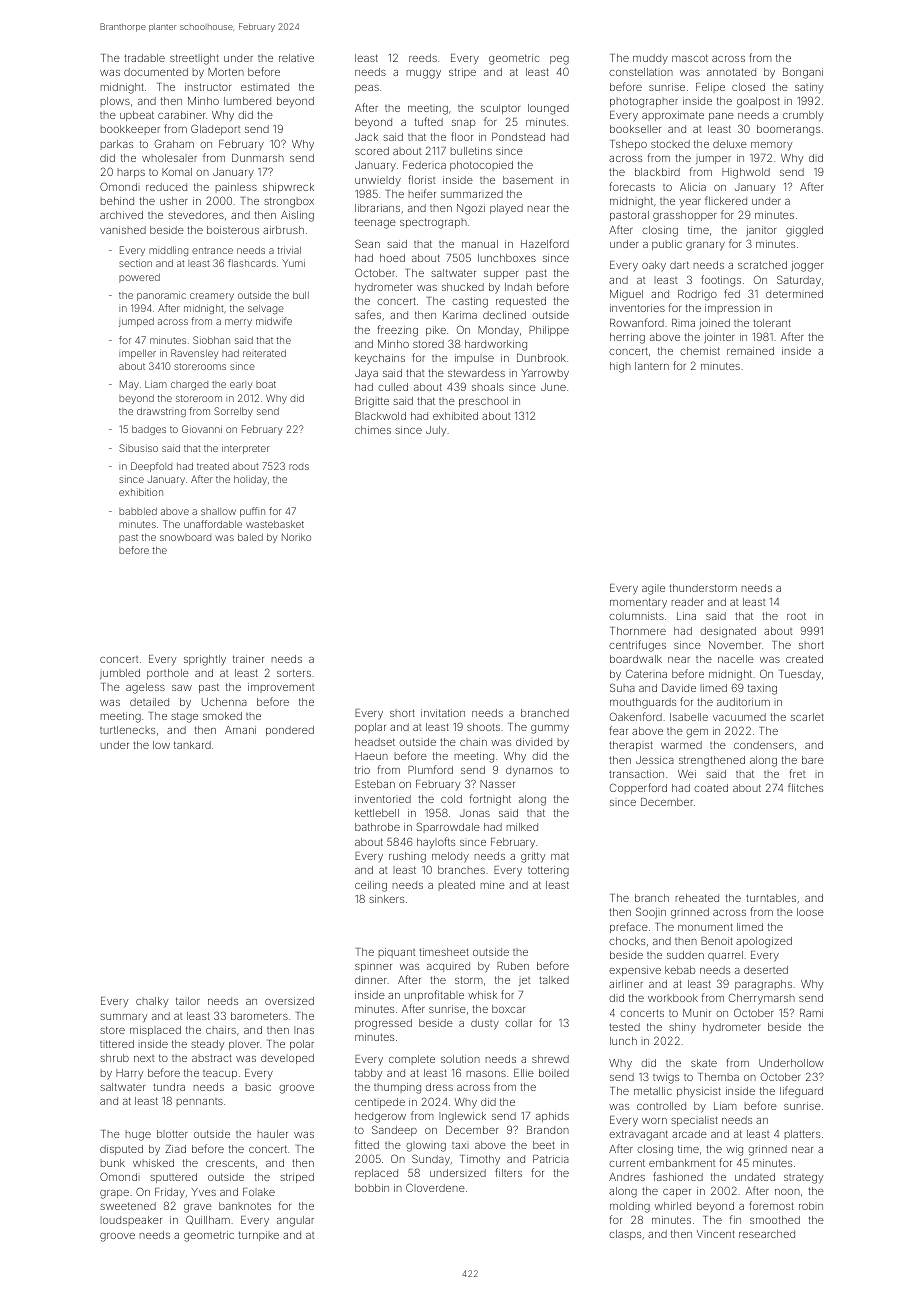  What do you see at coordinates (559, 60) in the screenshot?
I see `peg` at bounding box center [559, 60].
